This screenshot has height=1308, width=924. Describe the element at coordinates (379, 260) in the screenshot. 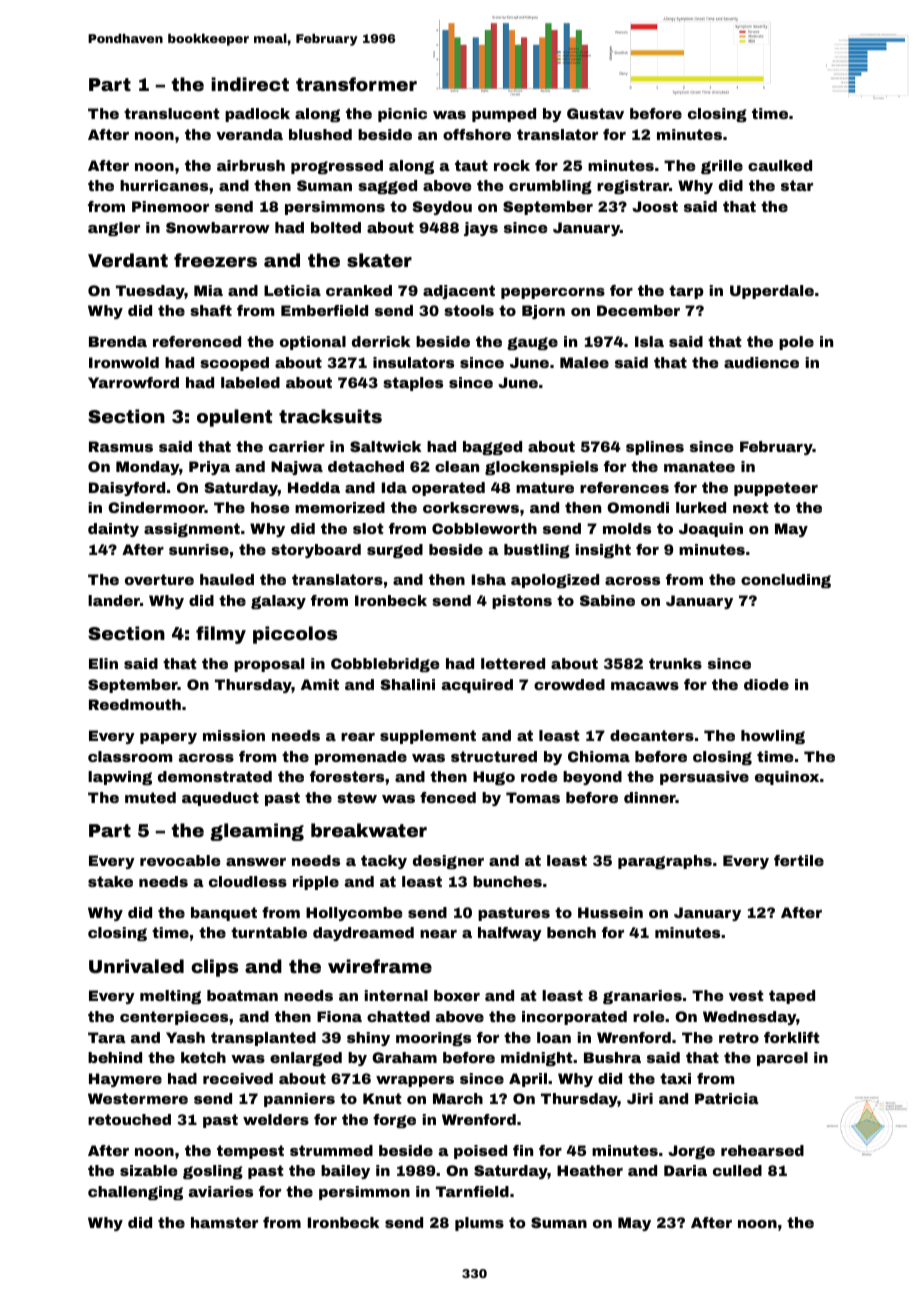

I see `skater` at that location.
